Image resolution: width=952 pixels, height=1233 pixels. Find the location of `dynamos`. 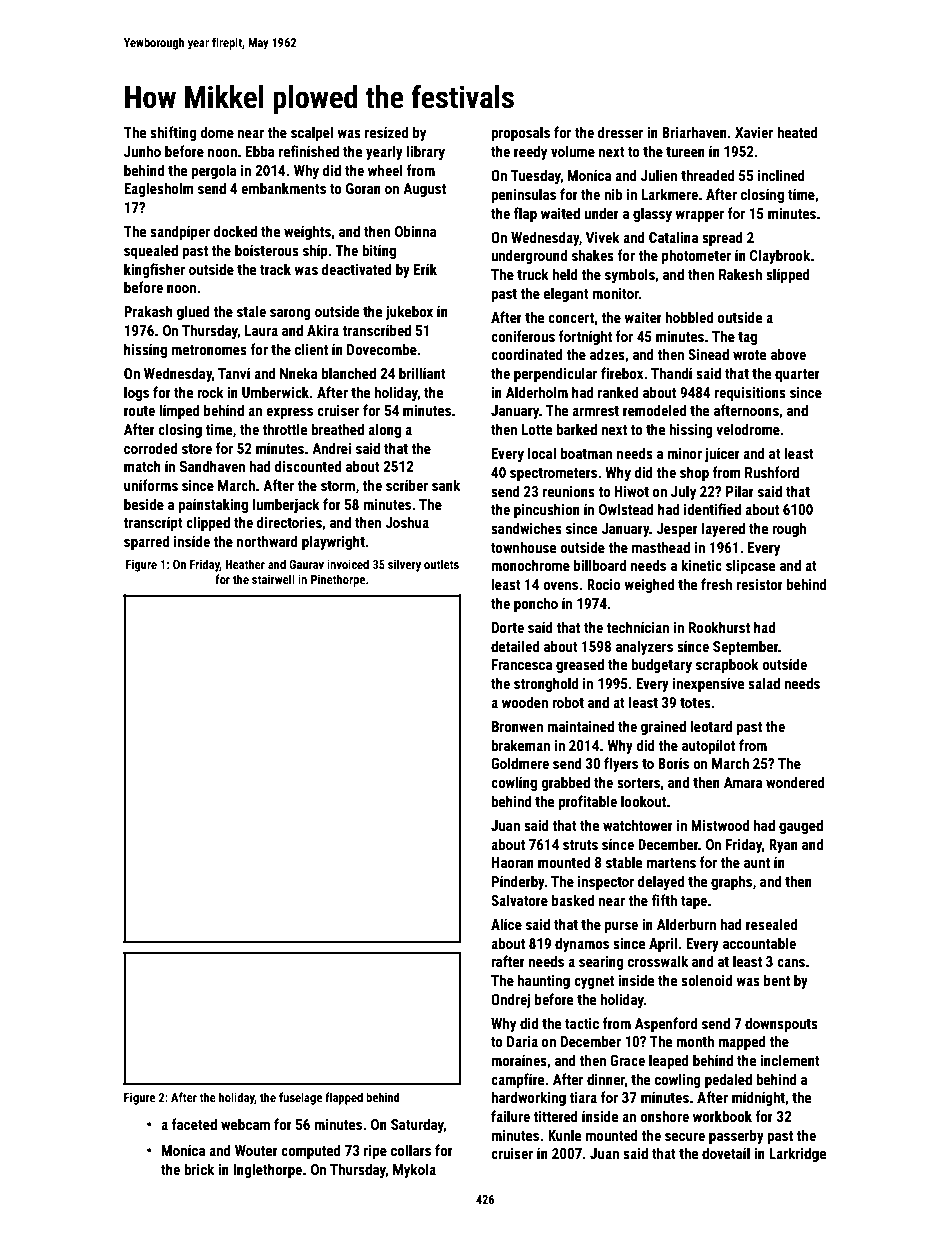

dynamos is located at coordinates (582, 944).
